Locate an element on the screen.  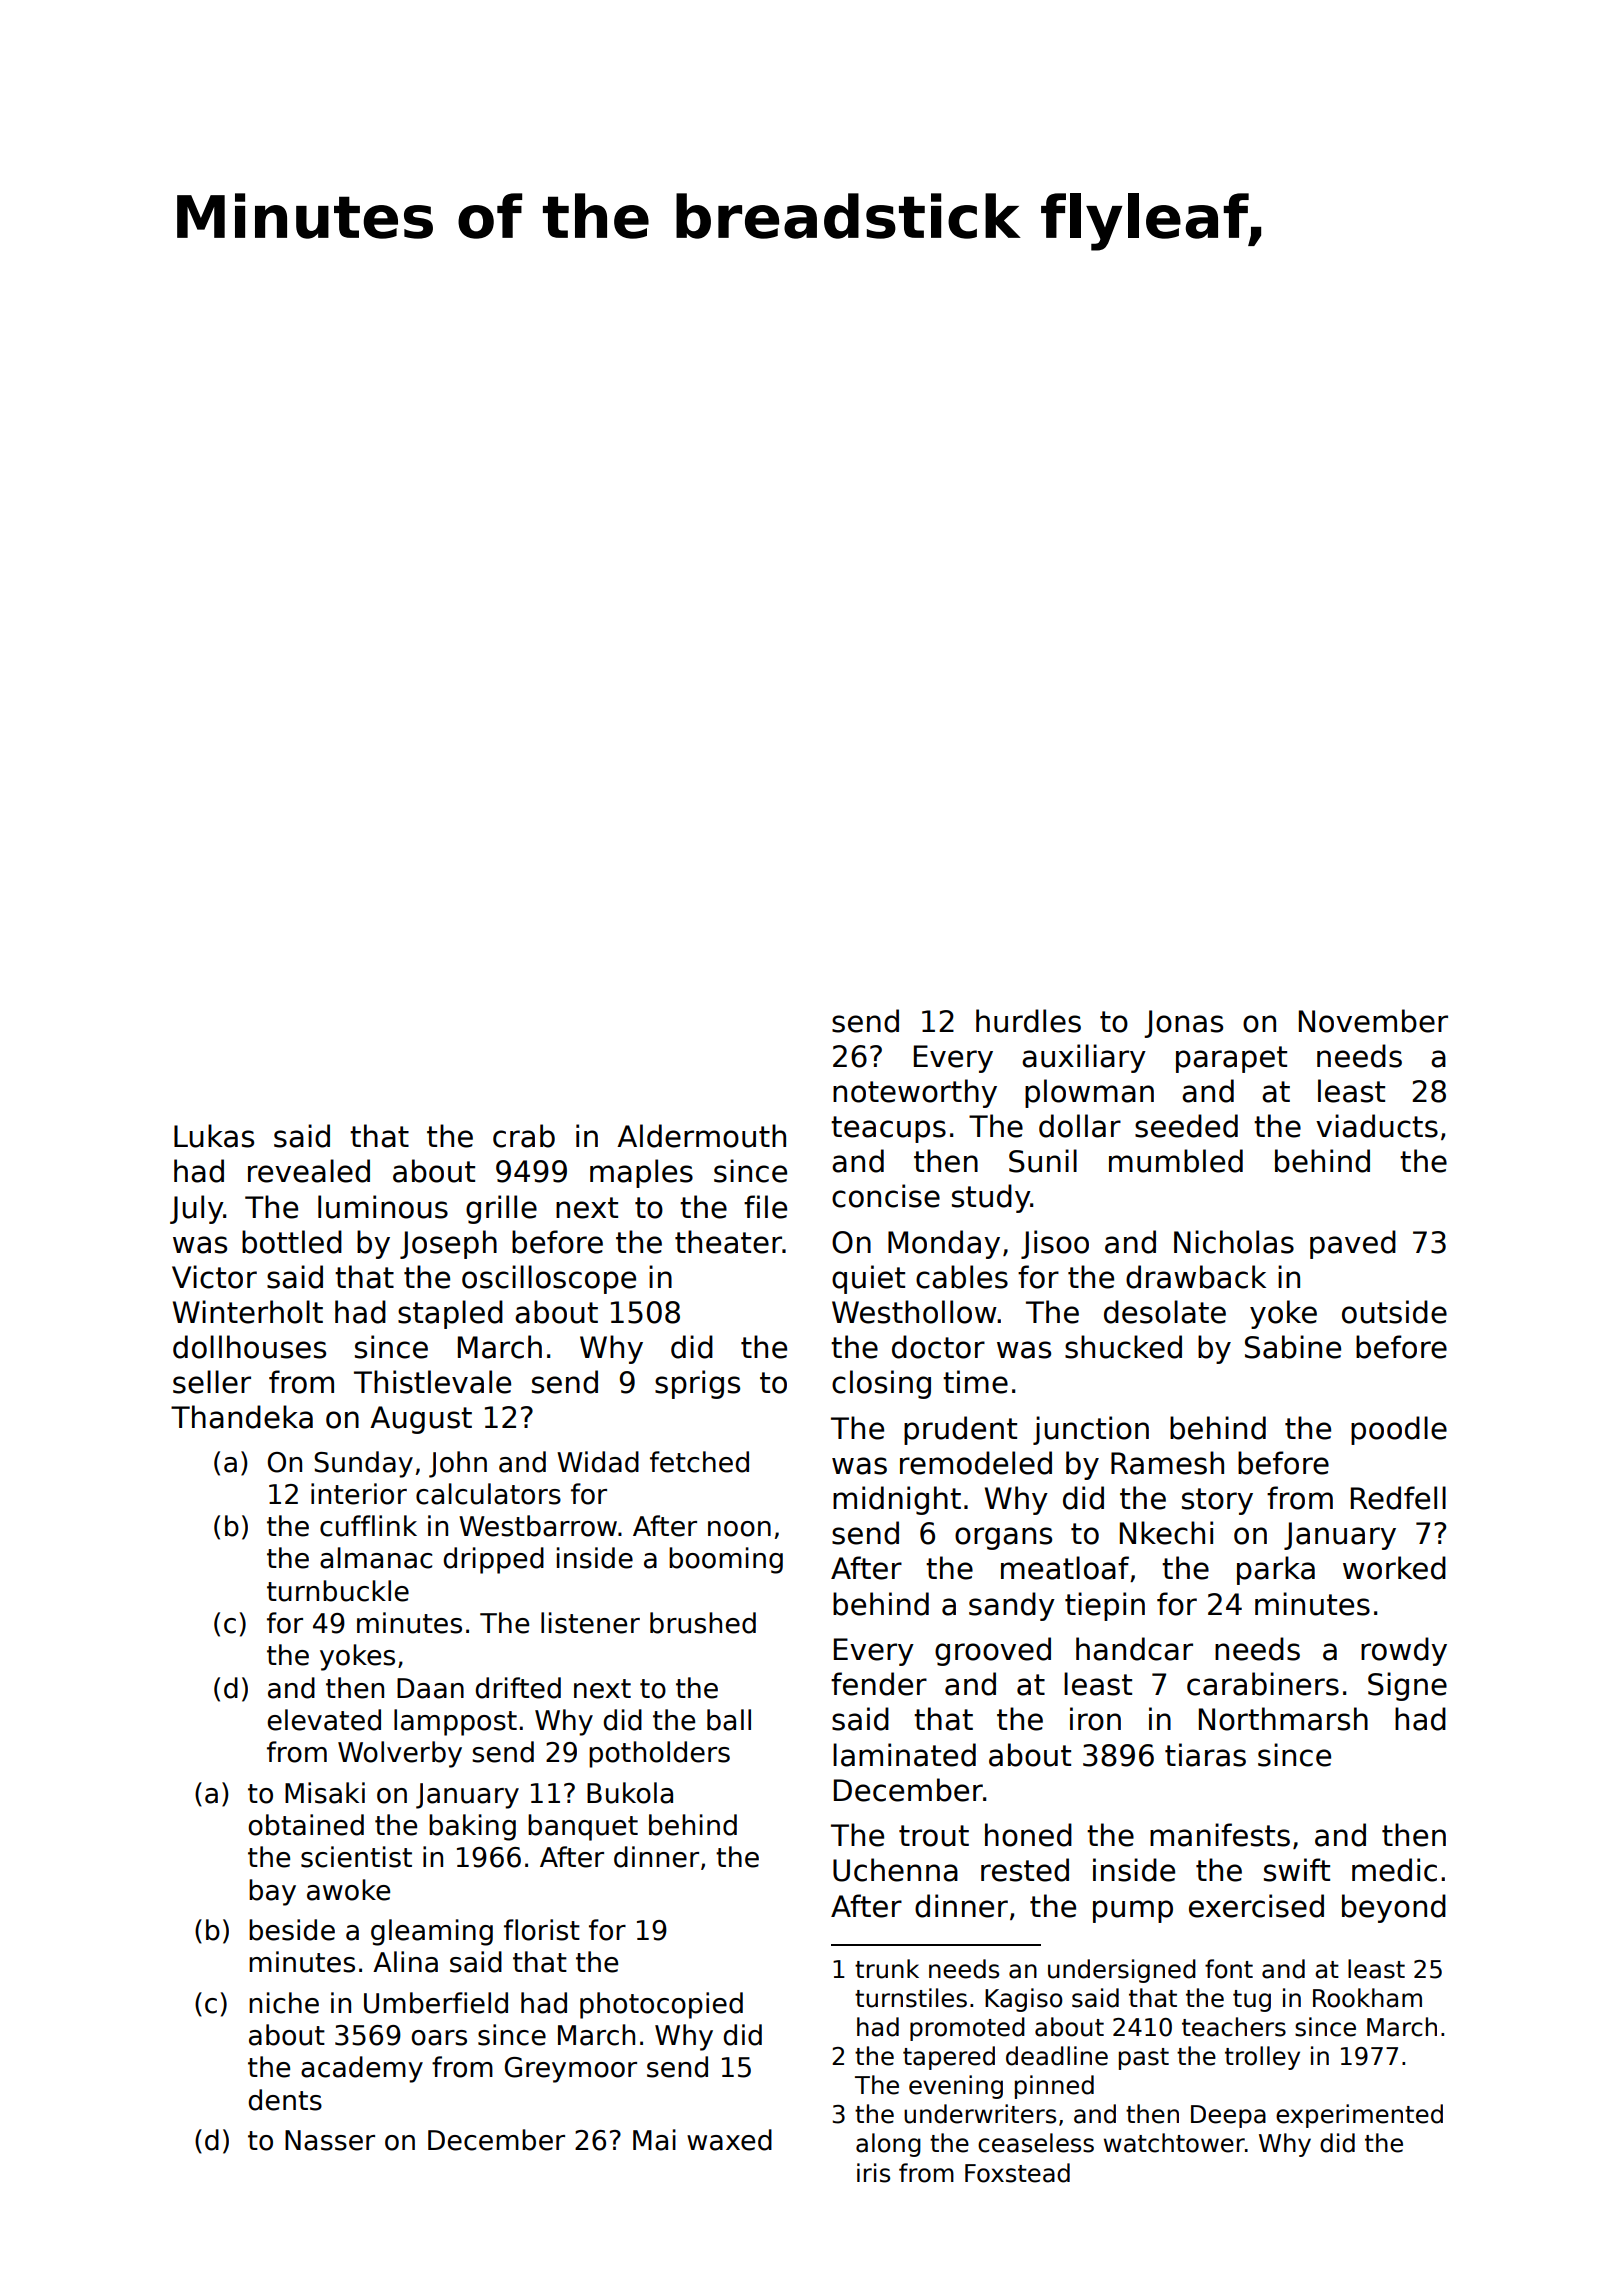
Jonas is located at coordinates (1183, 1024).
